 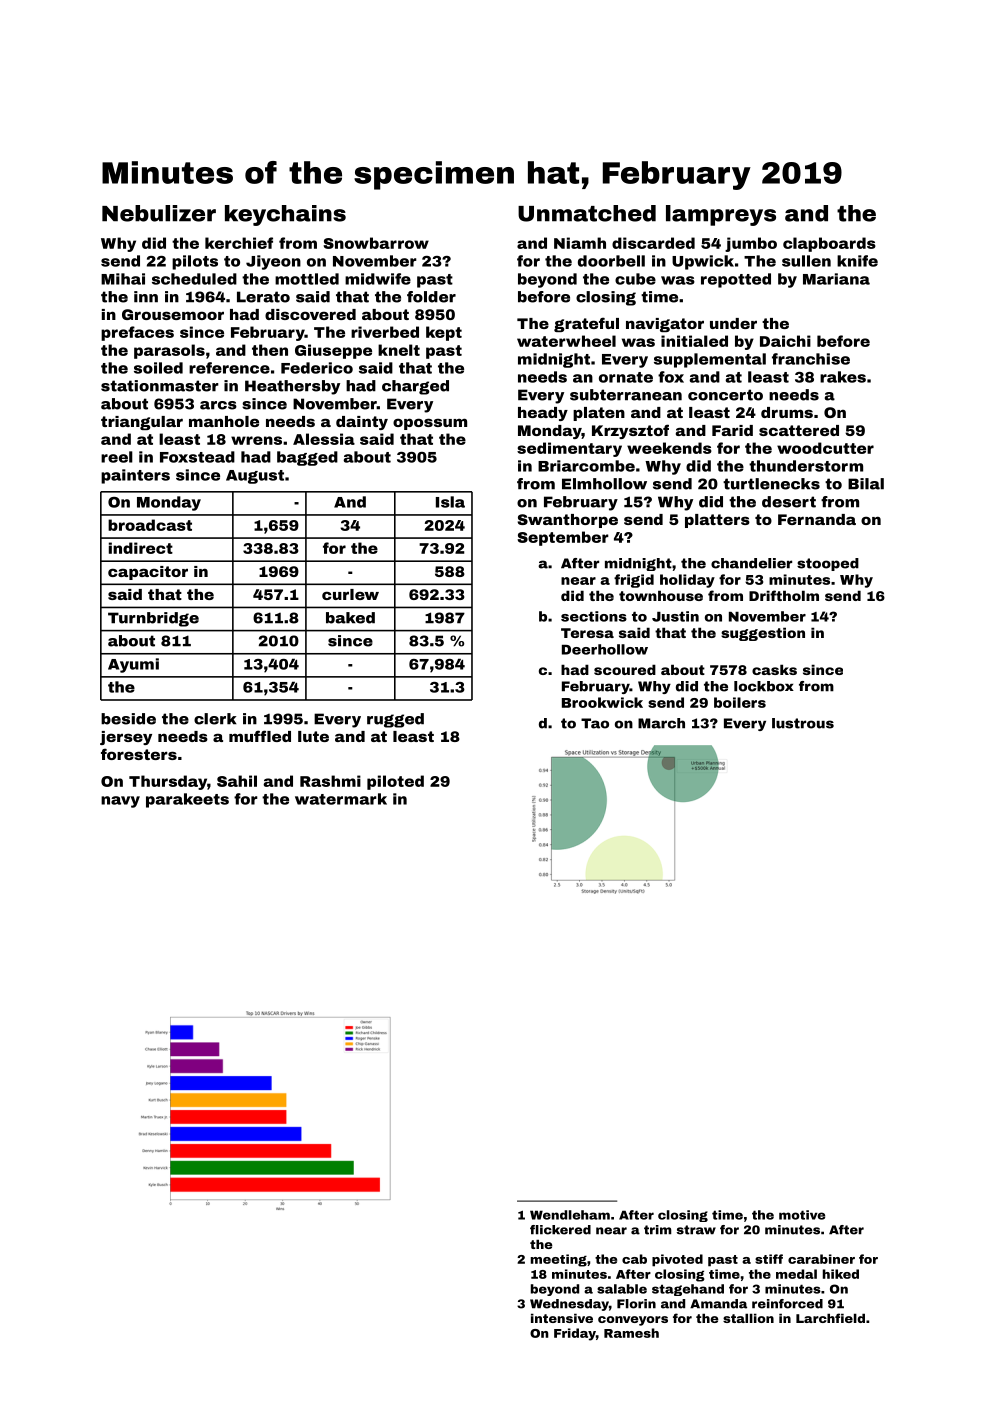 What do you see at coordinates (341, 799) in the image?
I see `watermark` at bounding box center [341, 799].
